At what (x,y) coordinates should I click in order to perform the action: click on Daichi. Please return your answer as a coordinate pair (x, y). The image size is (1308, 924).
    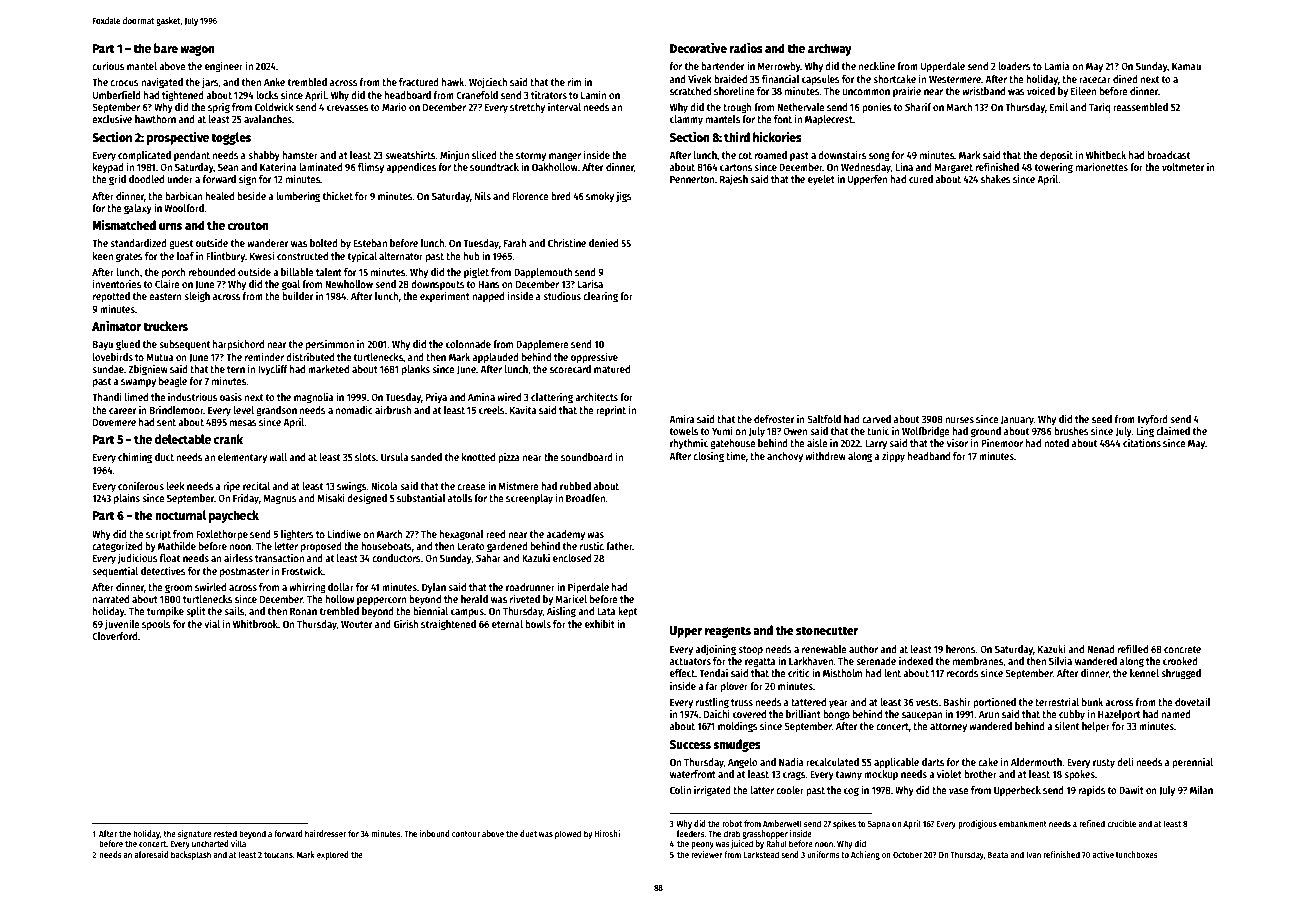
    Looking at the image, I should click on (717, 714).
